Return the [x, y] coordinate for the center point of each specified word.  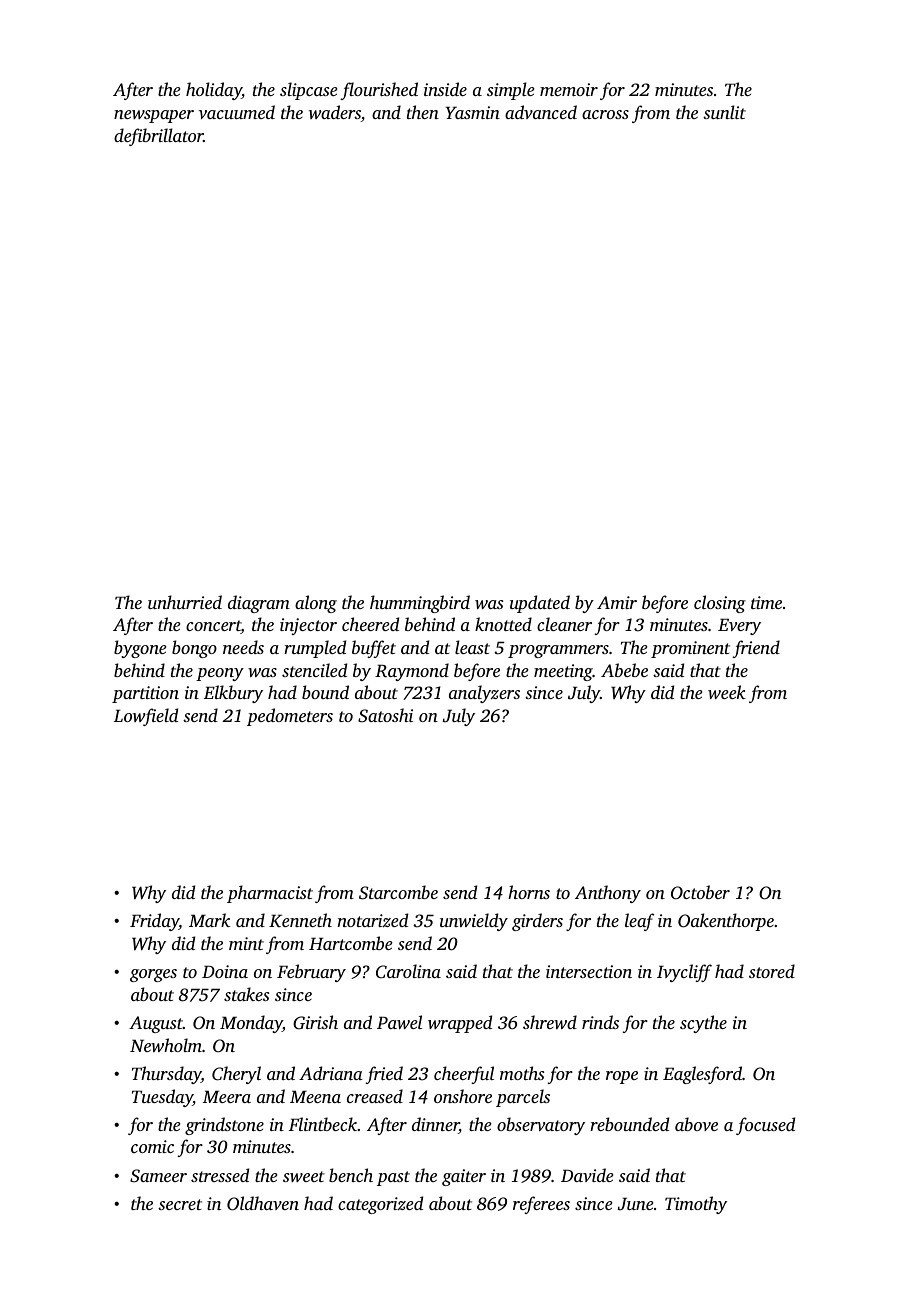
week [727, 692]
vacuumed [237, 112]
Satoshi [385, 715]
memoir [569, 89]
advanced [541, 112]
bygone [140, 649]
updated [540, 604]
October [700, 892]
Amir [617, 602]
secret [180, 1204]
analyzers [484, 694]
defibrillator [159, 137]
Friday [154, 922]
